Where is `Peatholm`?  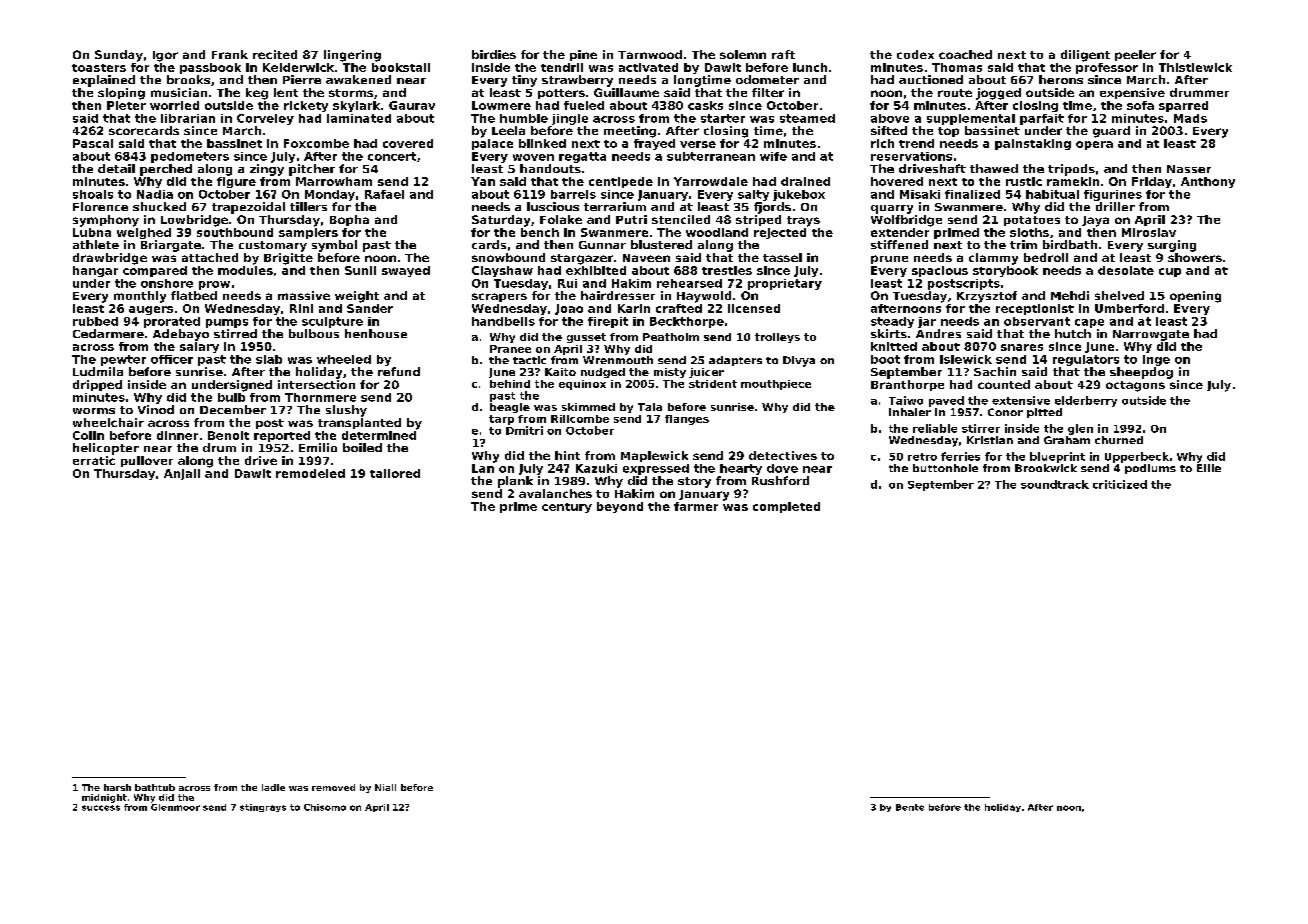
Peatholm is located at coordinates (671, 337).
